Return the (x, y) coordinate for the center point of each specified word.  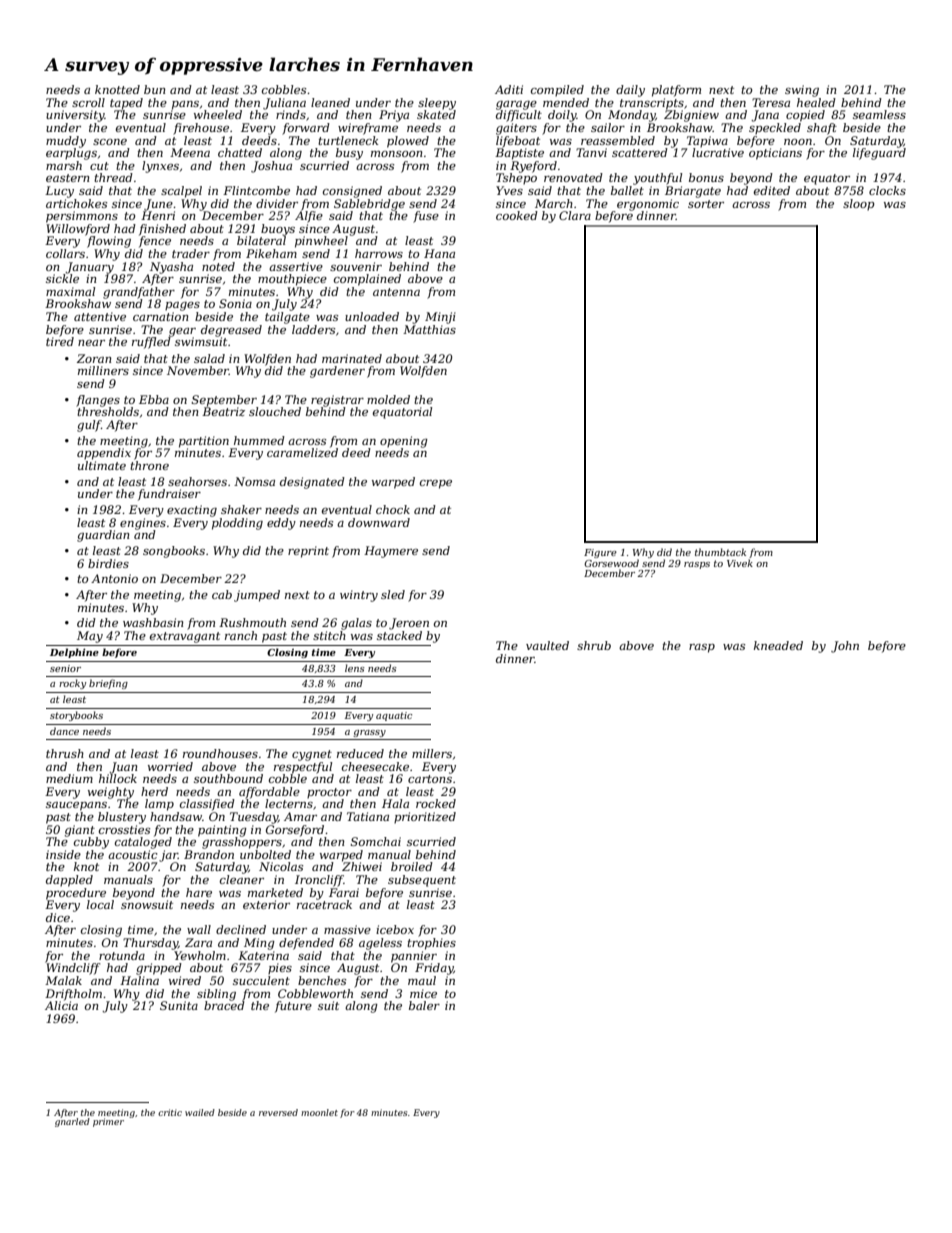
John (845, 647)
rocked (436, 803)
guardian (103, 536)
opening (404, 442)
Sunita (179, 1005)
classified (207, 805)
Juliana (284, 104)
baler (424, 1005)
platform (676, 91)
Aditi (509, 89)
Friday (434, 969)
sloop (858, 205)
